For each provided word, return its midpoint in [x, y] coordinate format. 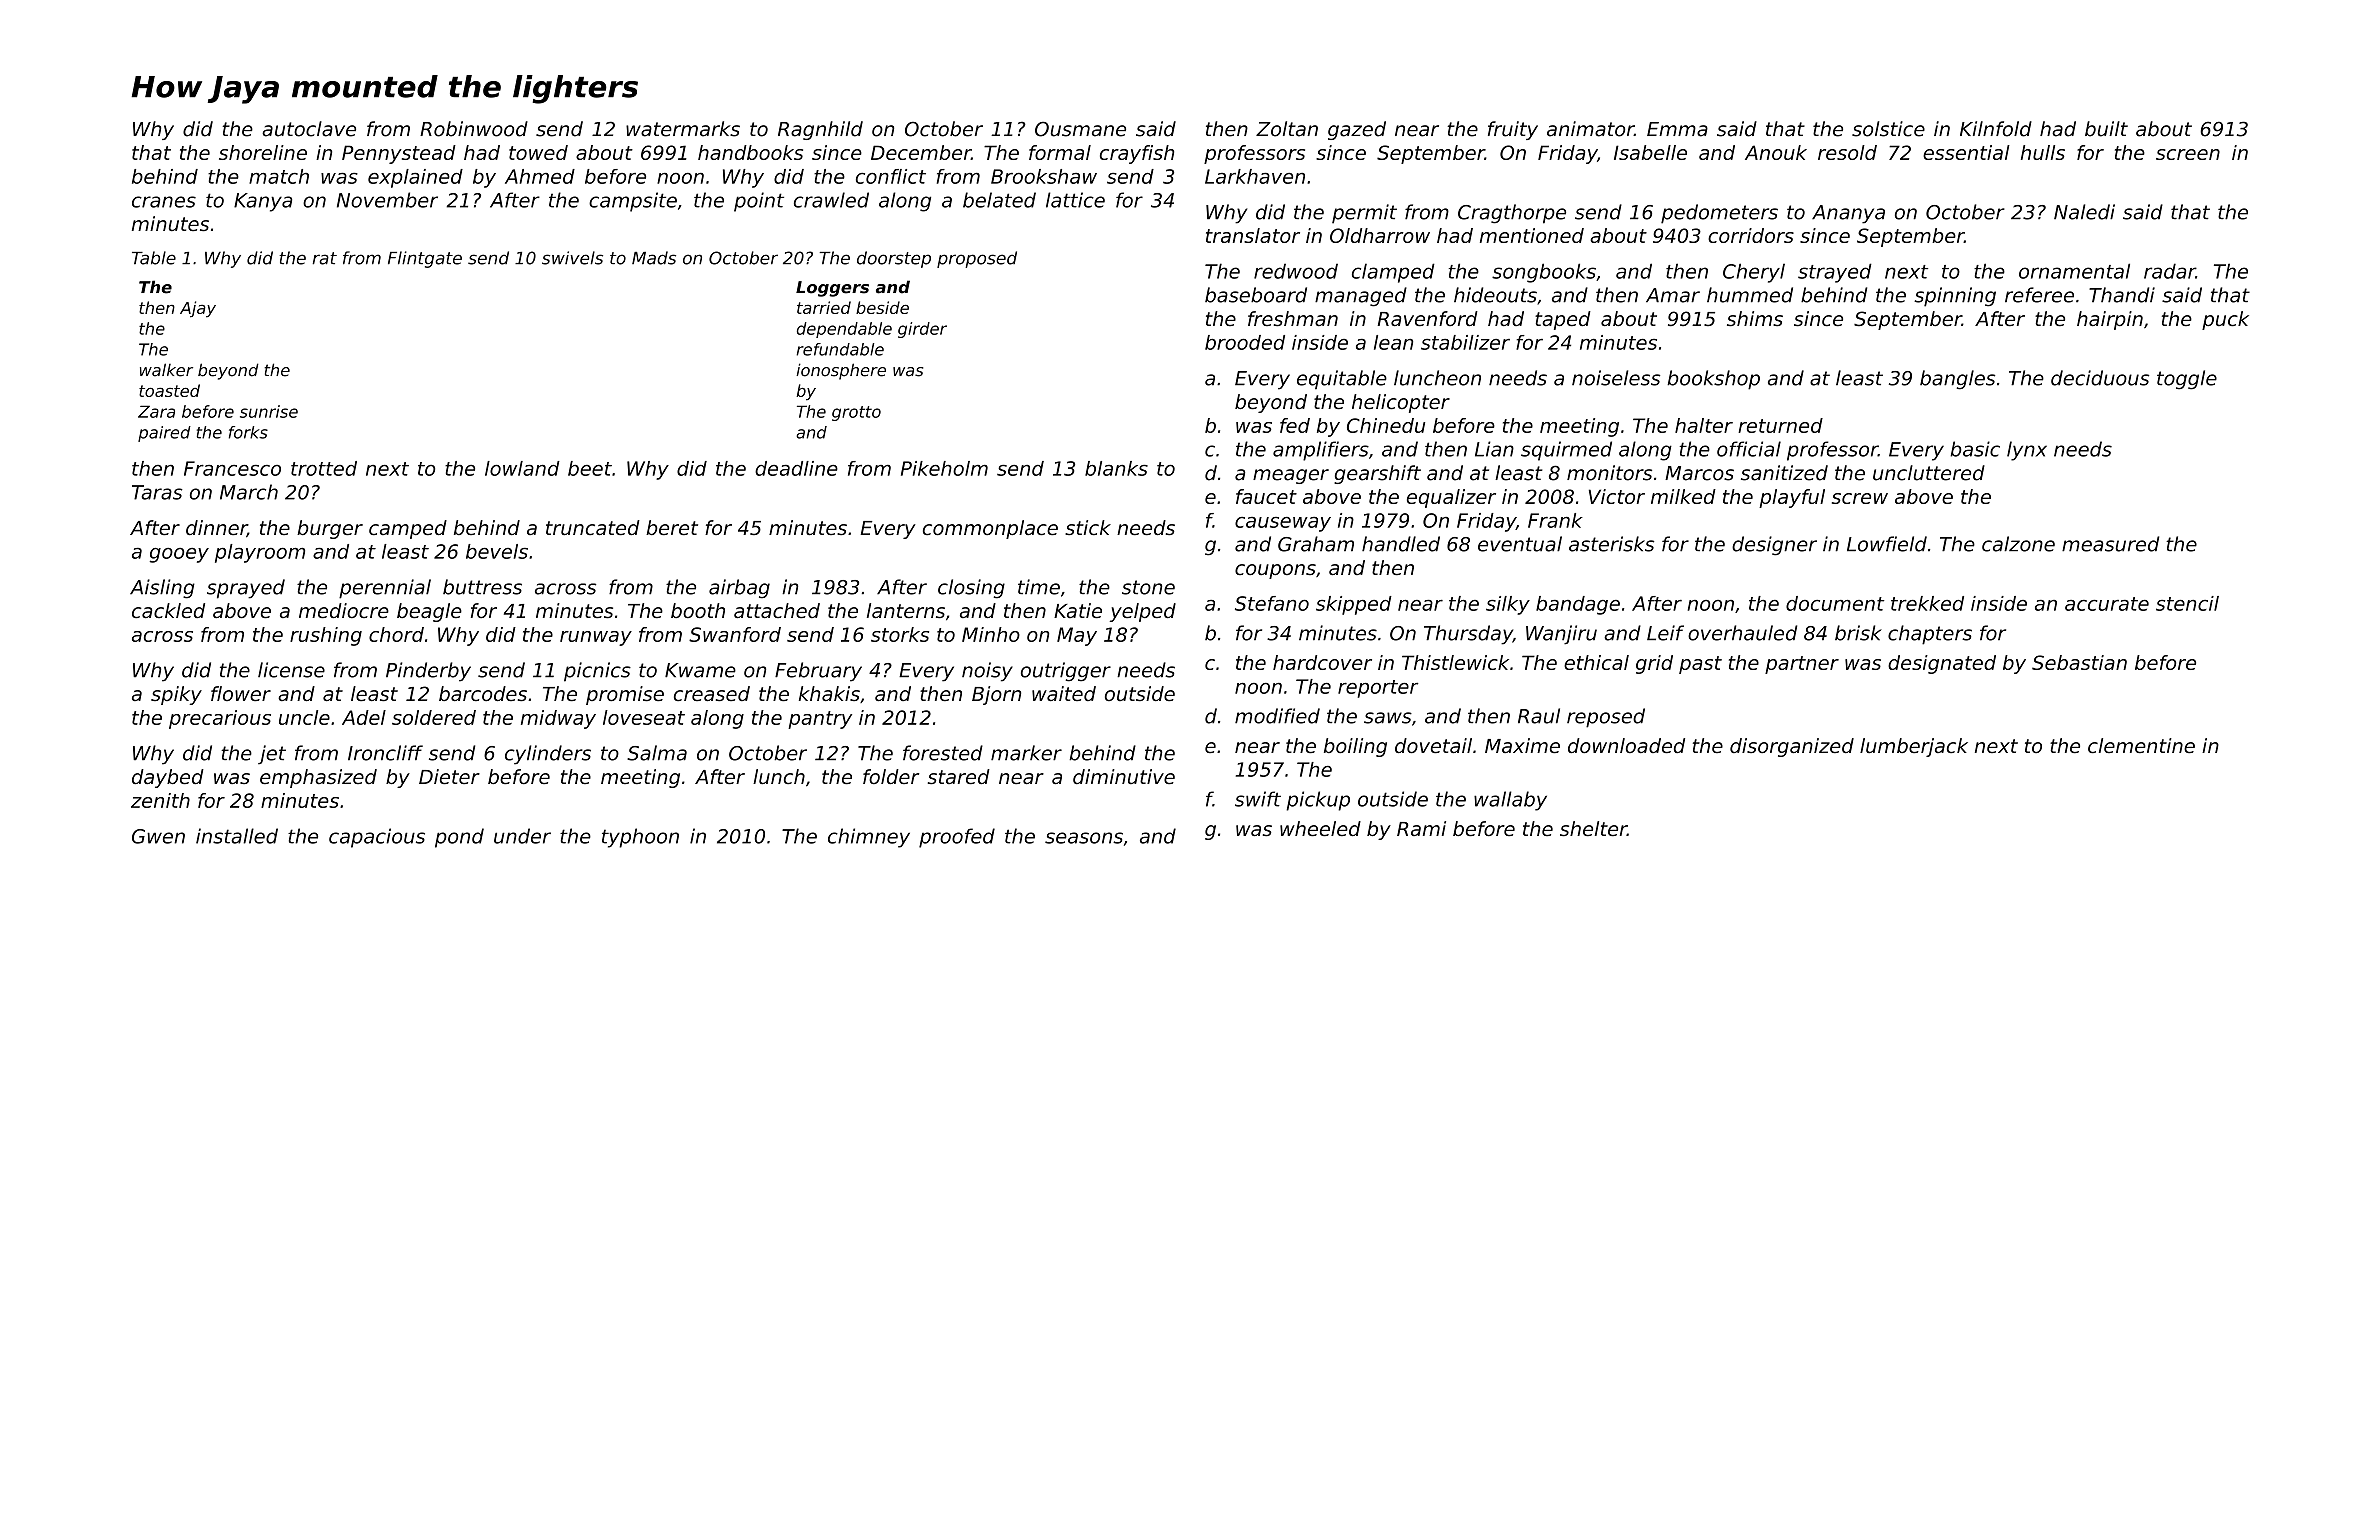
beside [882, 307]
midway [558, 719]
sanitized [1784, 473]
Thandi [2122, 295]
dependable [844, 330]
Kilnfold [1996, 129]
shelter [1593, 829]
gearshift [1377, 474]
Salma [657, 753]
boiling [1355, 747]
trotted [324, 468]
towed [538, 152]
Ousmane [1080, 129]
